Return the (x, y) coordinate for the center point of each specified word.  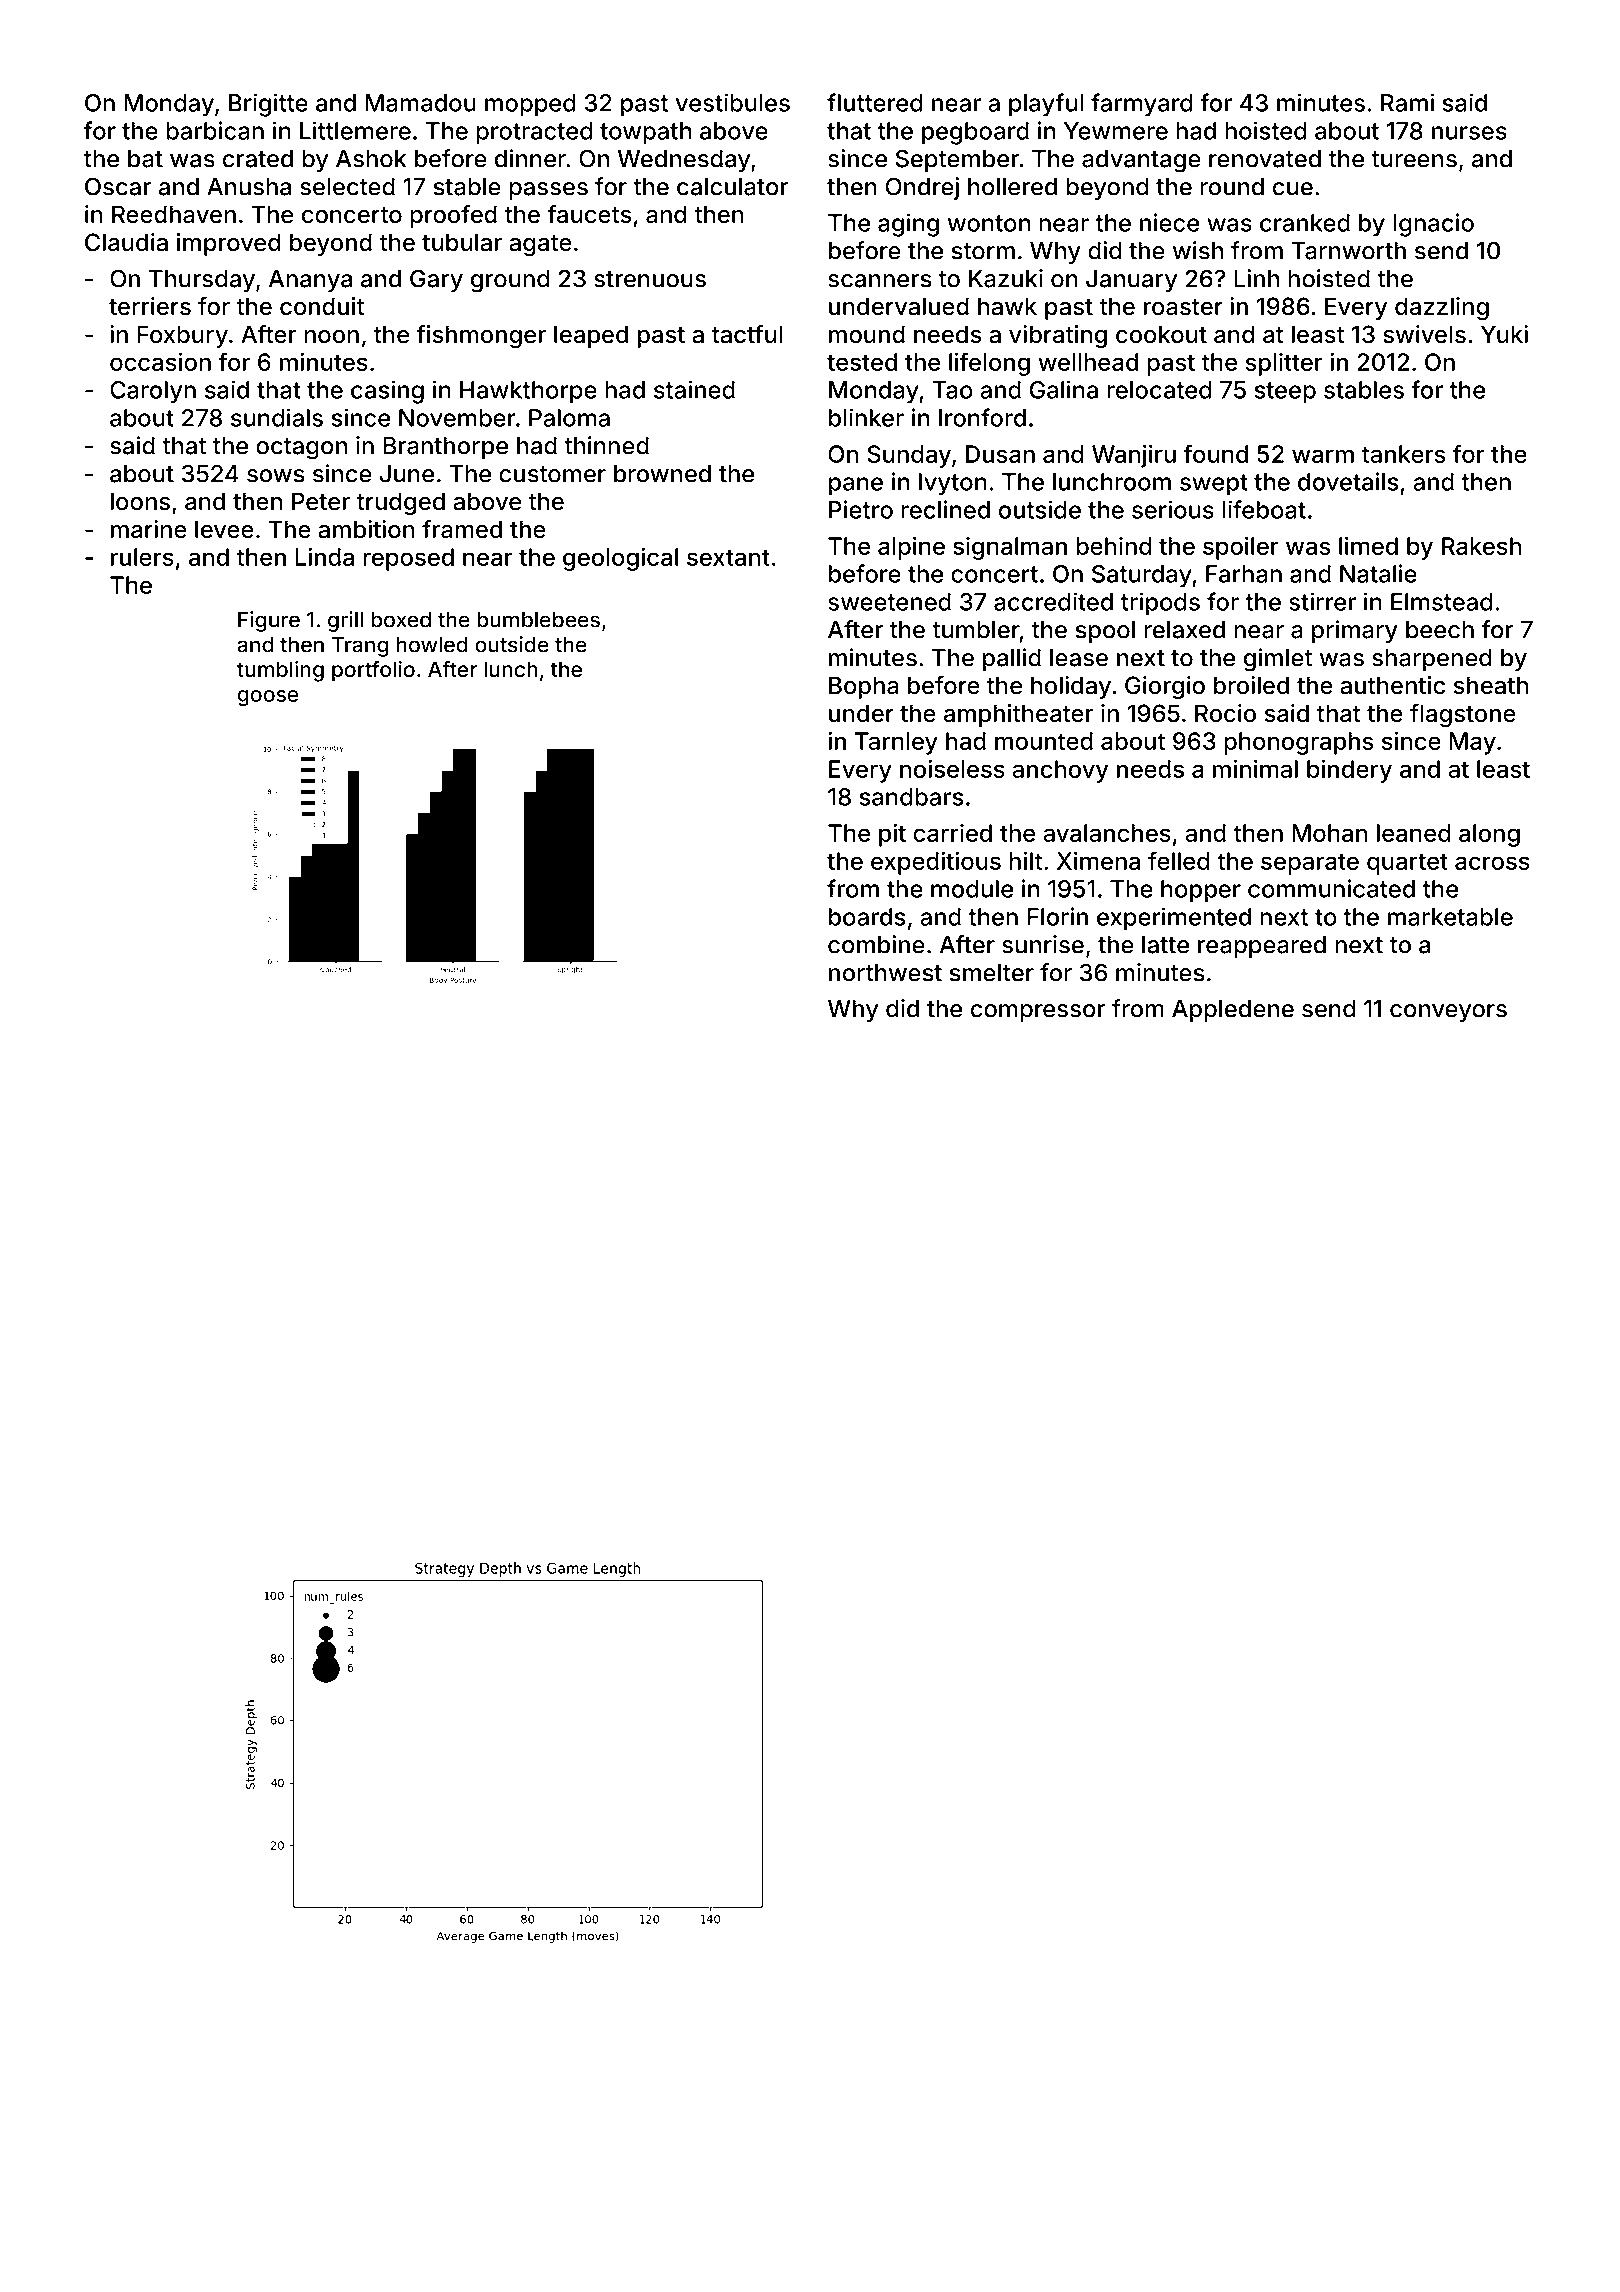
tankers (1403, 454)
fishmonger (481, 336)
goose (268, 698)
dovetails (1348, 481)
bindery (1349, 771)
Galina (1064, 389)
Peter (321, 501)
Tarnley (896, 743)
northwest (885, 973)
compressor (1038, 1013)
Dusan (1000, 454)
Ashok (371, 159)
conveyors (1448, 1013)
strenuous (650, 279)
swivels (1424, 334)
